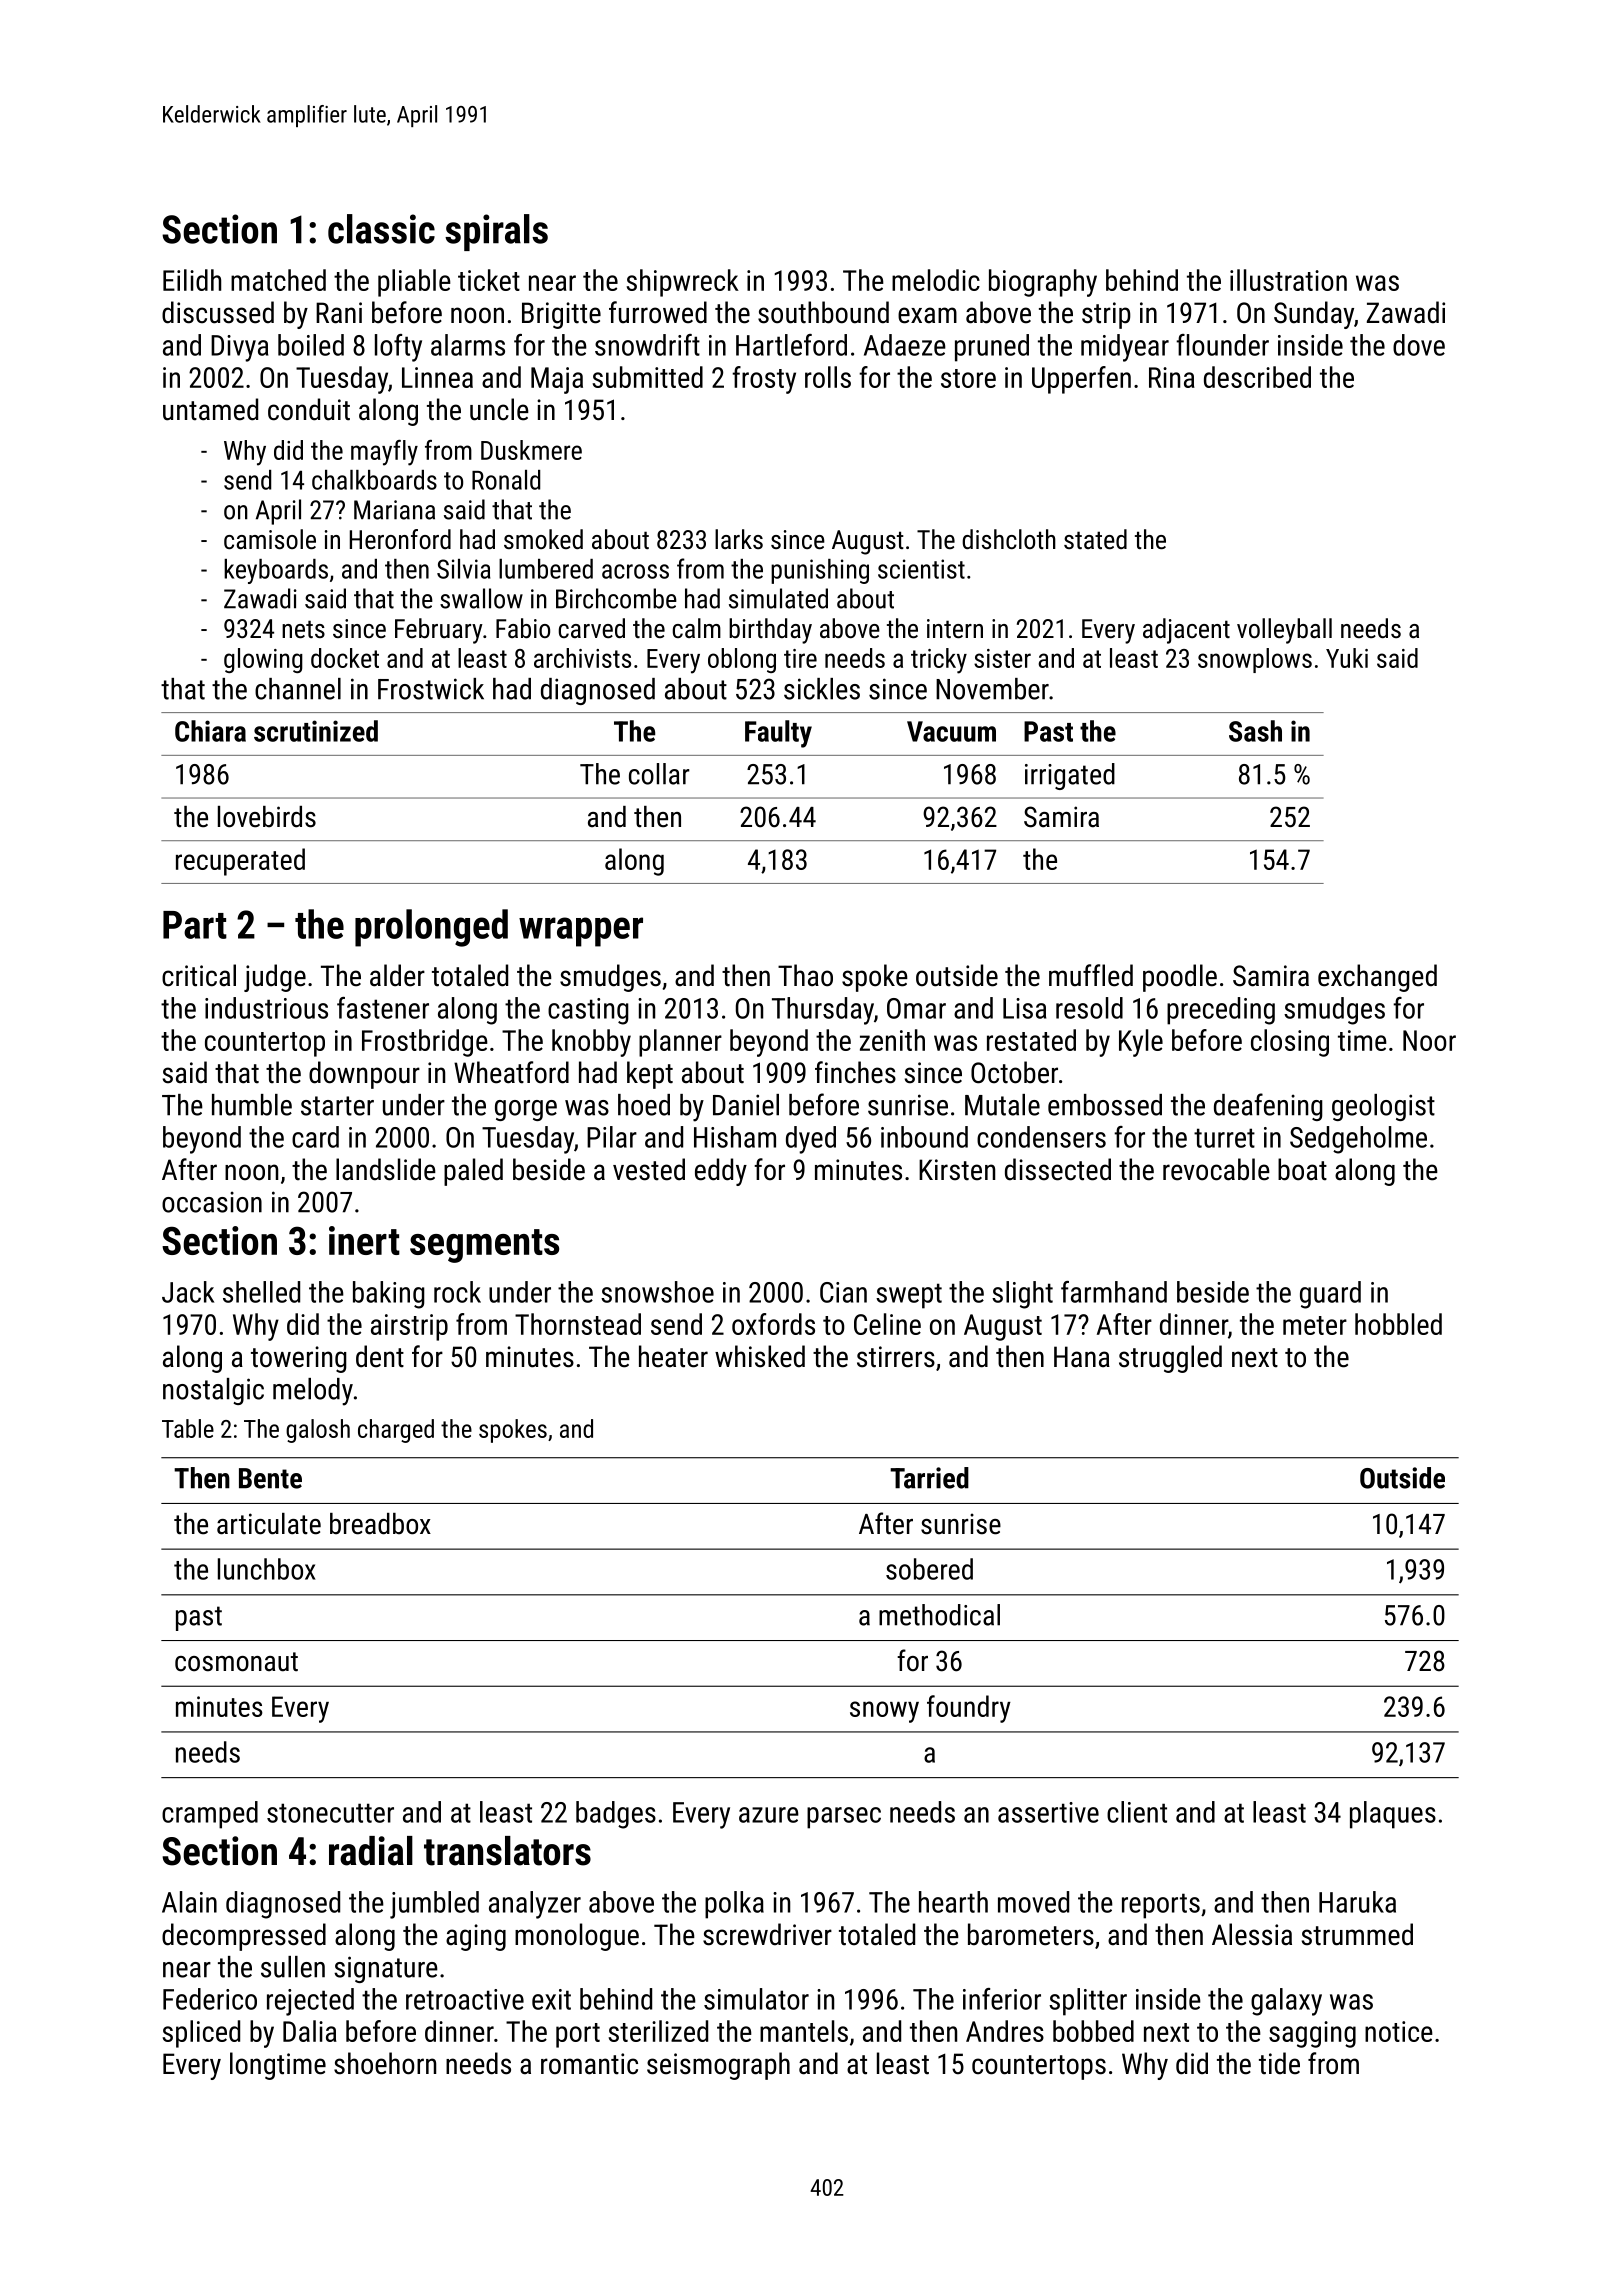 The image size is (1620, 2292). Describe the element at coordinates (1279, 2063) in the image. I see `tide` at that location.
